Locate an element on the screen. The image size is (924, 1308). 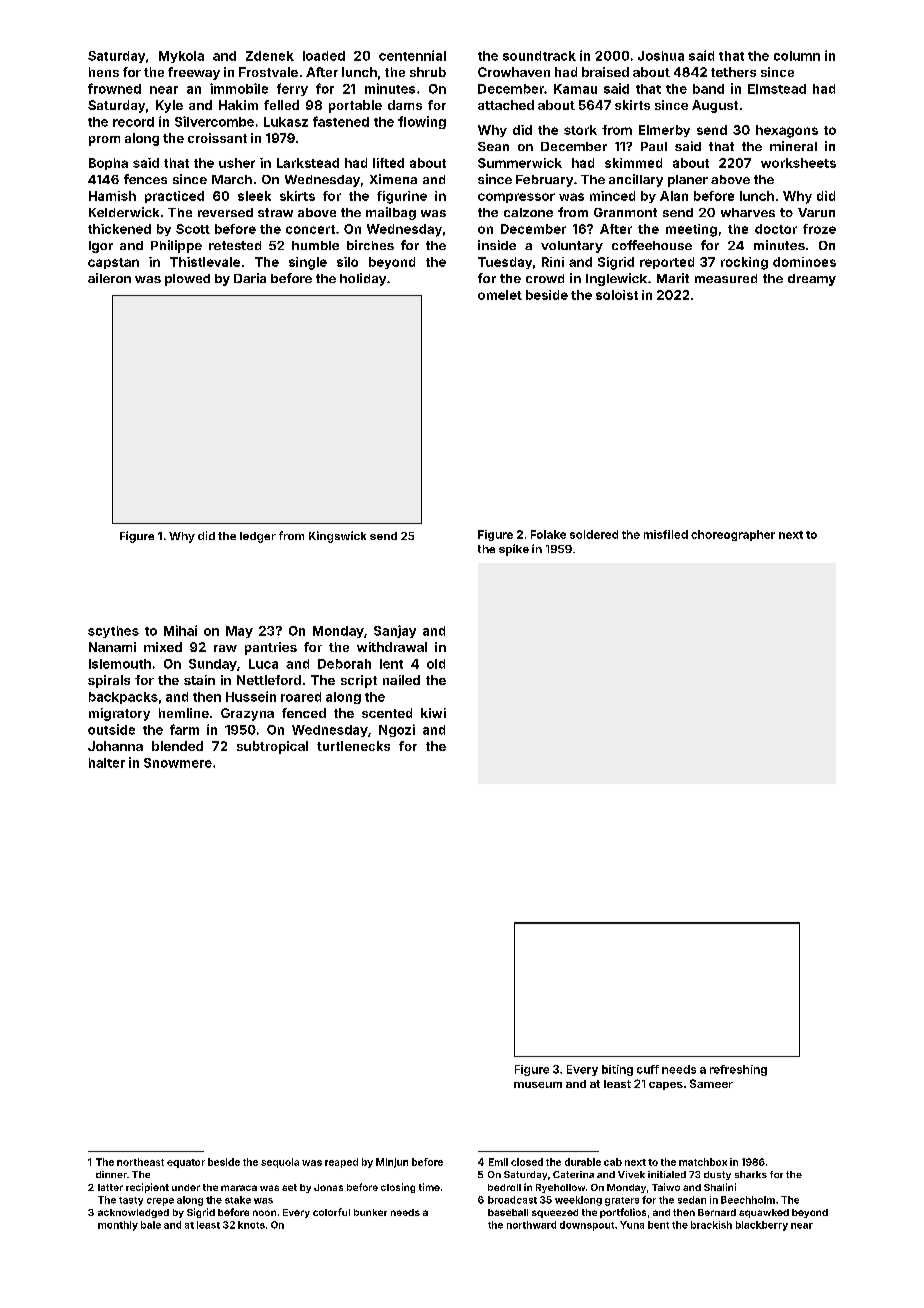
March is located at coordinates (232, 179).
